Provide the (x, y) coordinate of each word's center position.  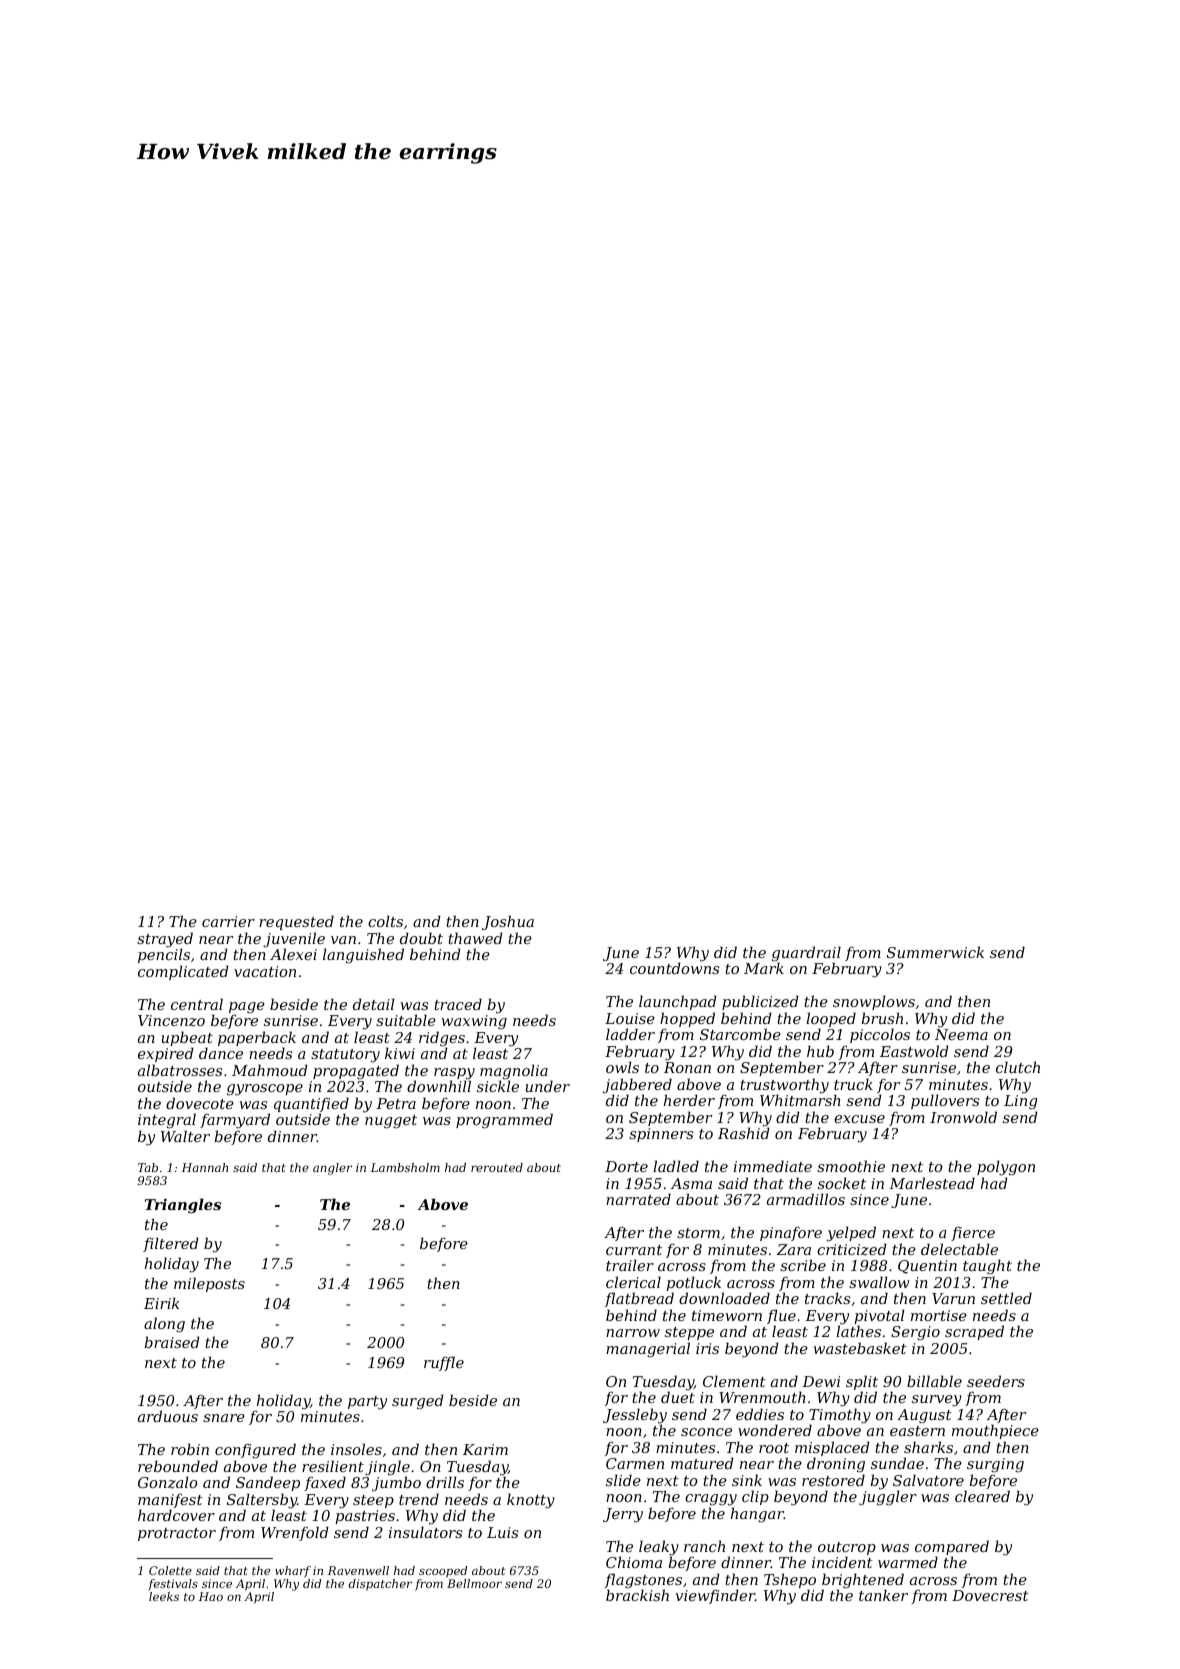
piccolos (880, 1035)
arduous (168, 1416)
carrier (228, 921)
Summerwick (935, 952)
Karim (485, 1449)
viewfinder (715, 1596)
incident (842, 1562)
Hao (211, 1596)
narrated (638, 1199)
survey (937, 1401)
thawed (475, 938)
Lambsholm (405, 1167)
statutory (345, 1056)
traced (458, 1004)
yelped (851, 1234)
